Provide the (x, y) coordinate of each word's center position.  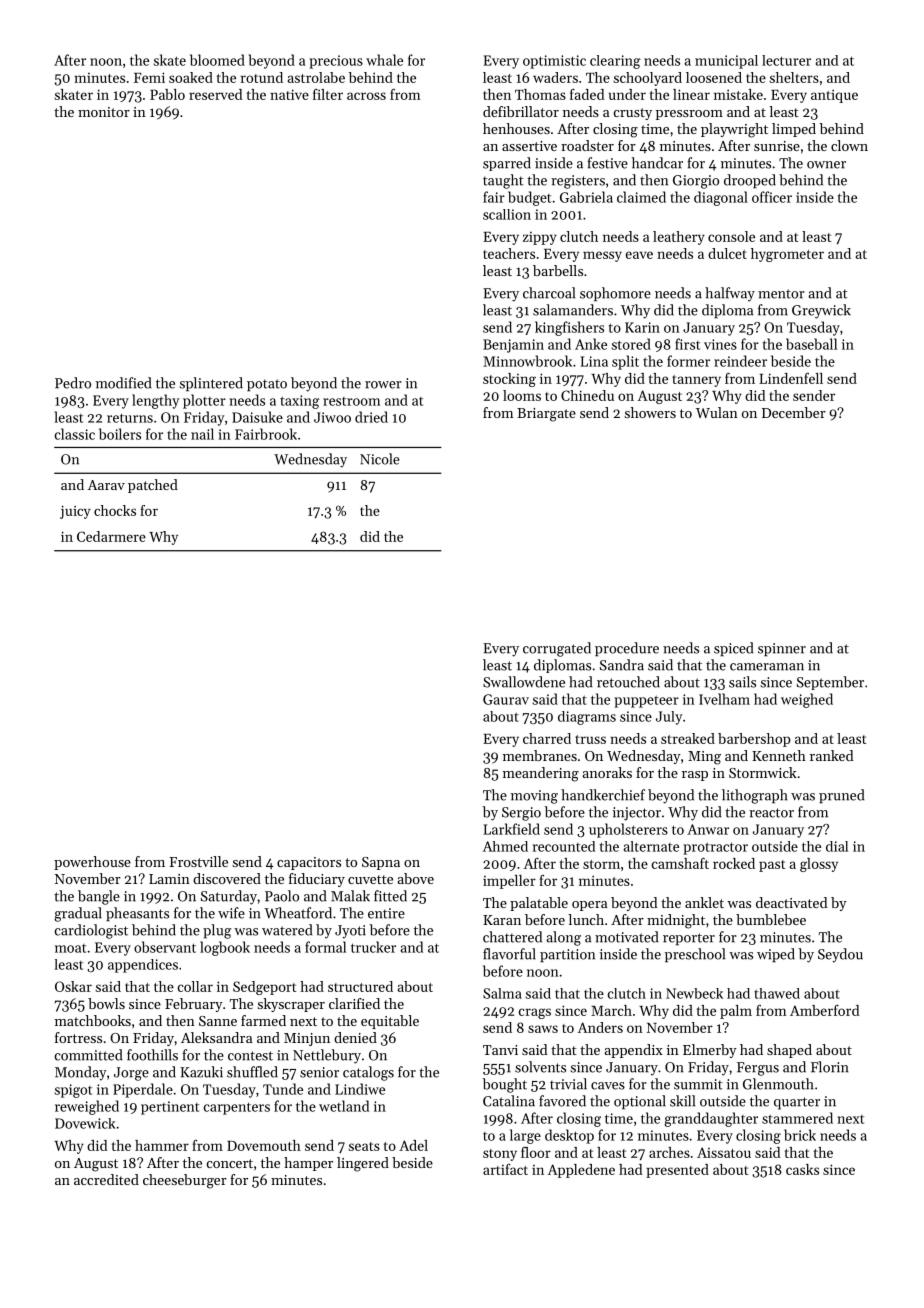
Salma (502, 993)
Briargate (546, 415)
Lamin (169, 879)
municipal (726, 62)
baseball (811, 344)
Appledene (581, 1171)
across (366, 96)
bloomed (217, 60)
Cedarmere (111, 536)
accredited (106, 1179)
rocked (734, 863)
